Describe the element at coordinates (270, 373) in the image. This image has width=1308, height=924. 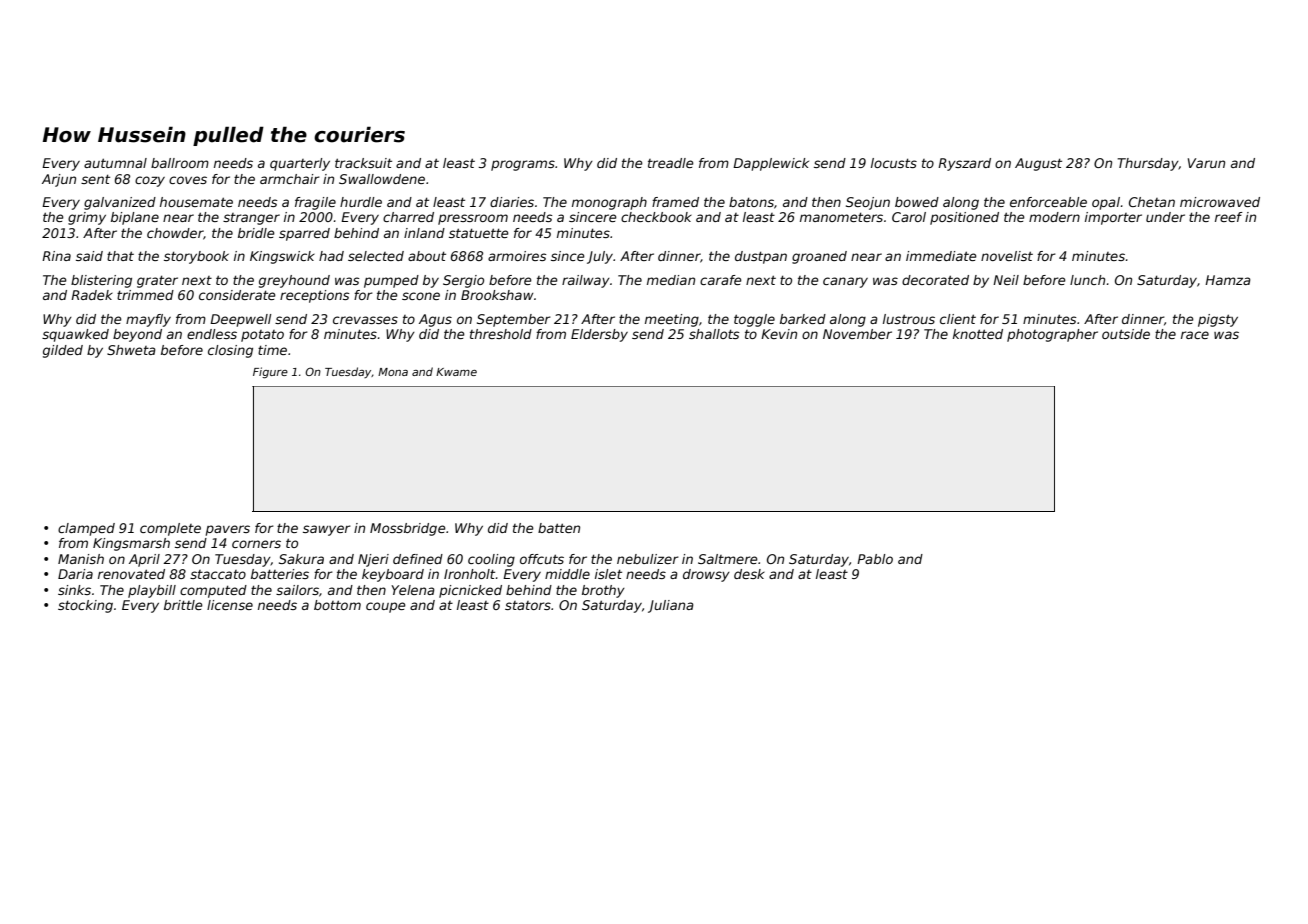
I see `Figure` at that location.
